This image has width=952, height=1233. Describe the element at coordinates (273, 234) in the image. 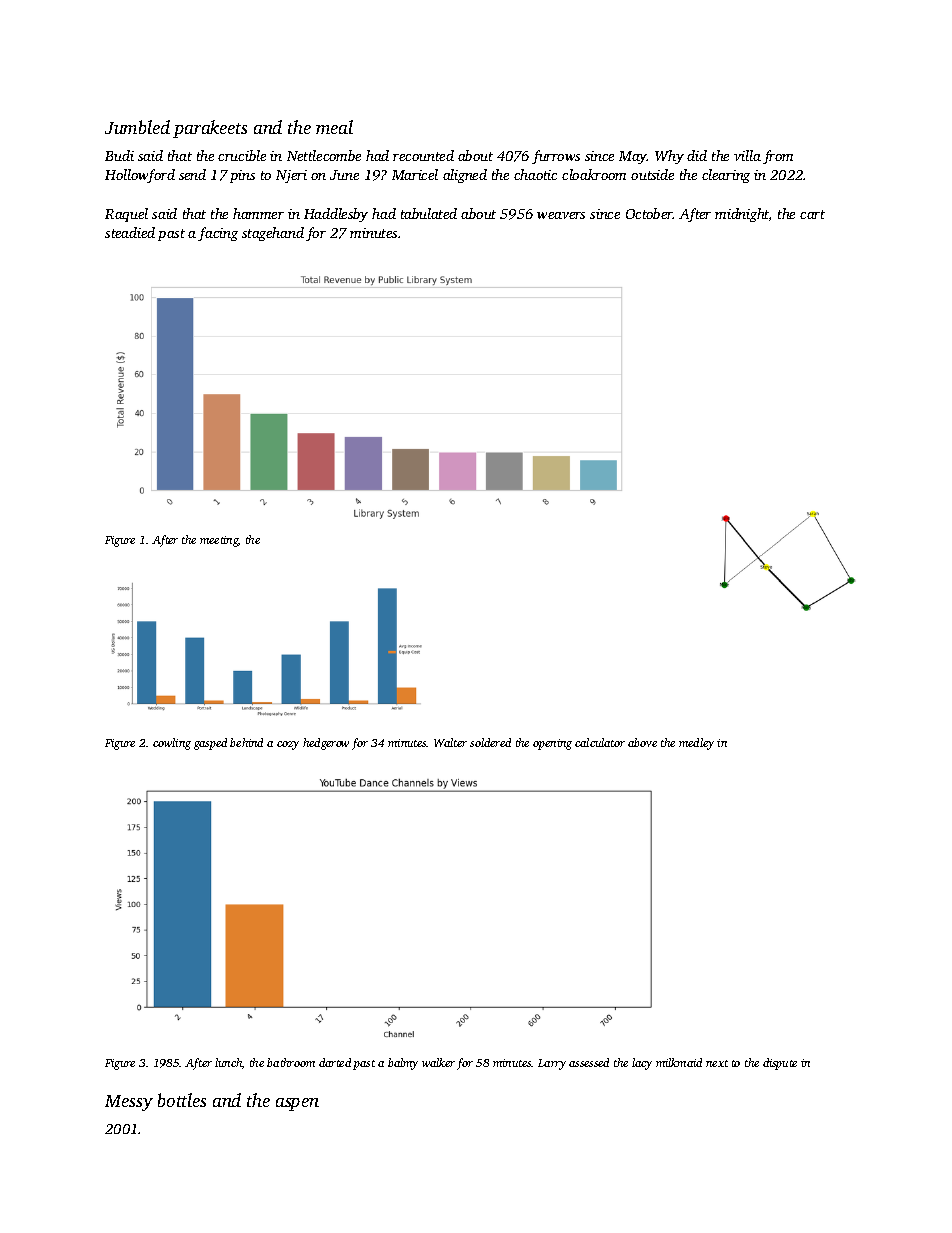

I see `stagehand` at that location.
